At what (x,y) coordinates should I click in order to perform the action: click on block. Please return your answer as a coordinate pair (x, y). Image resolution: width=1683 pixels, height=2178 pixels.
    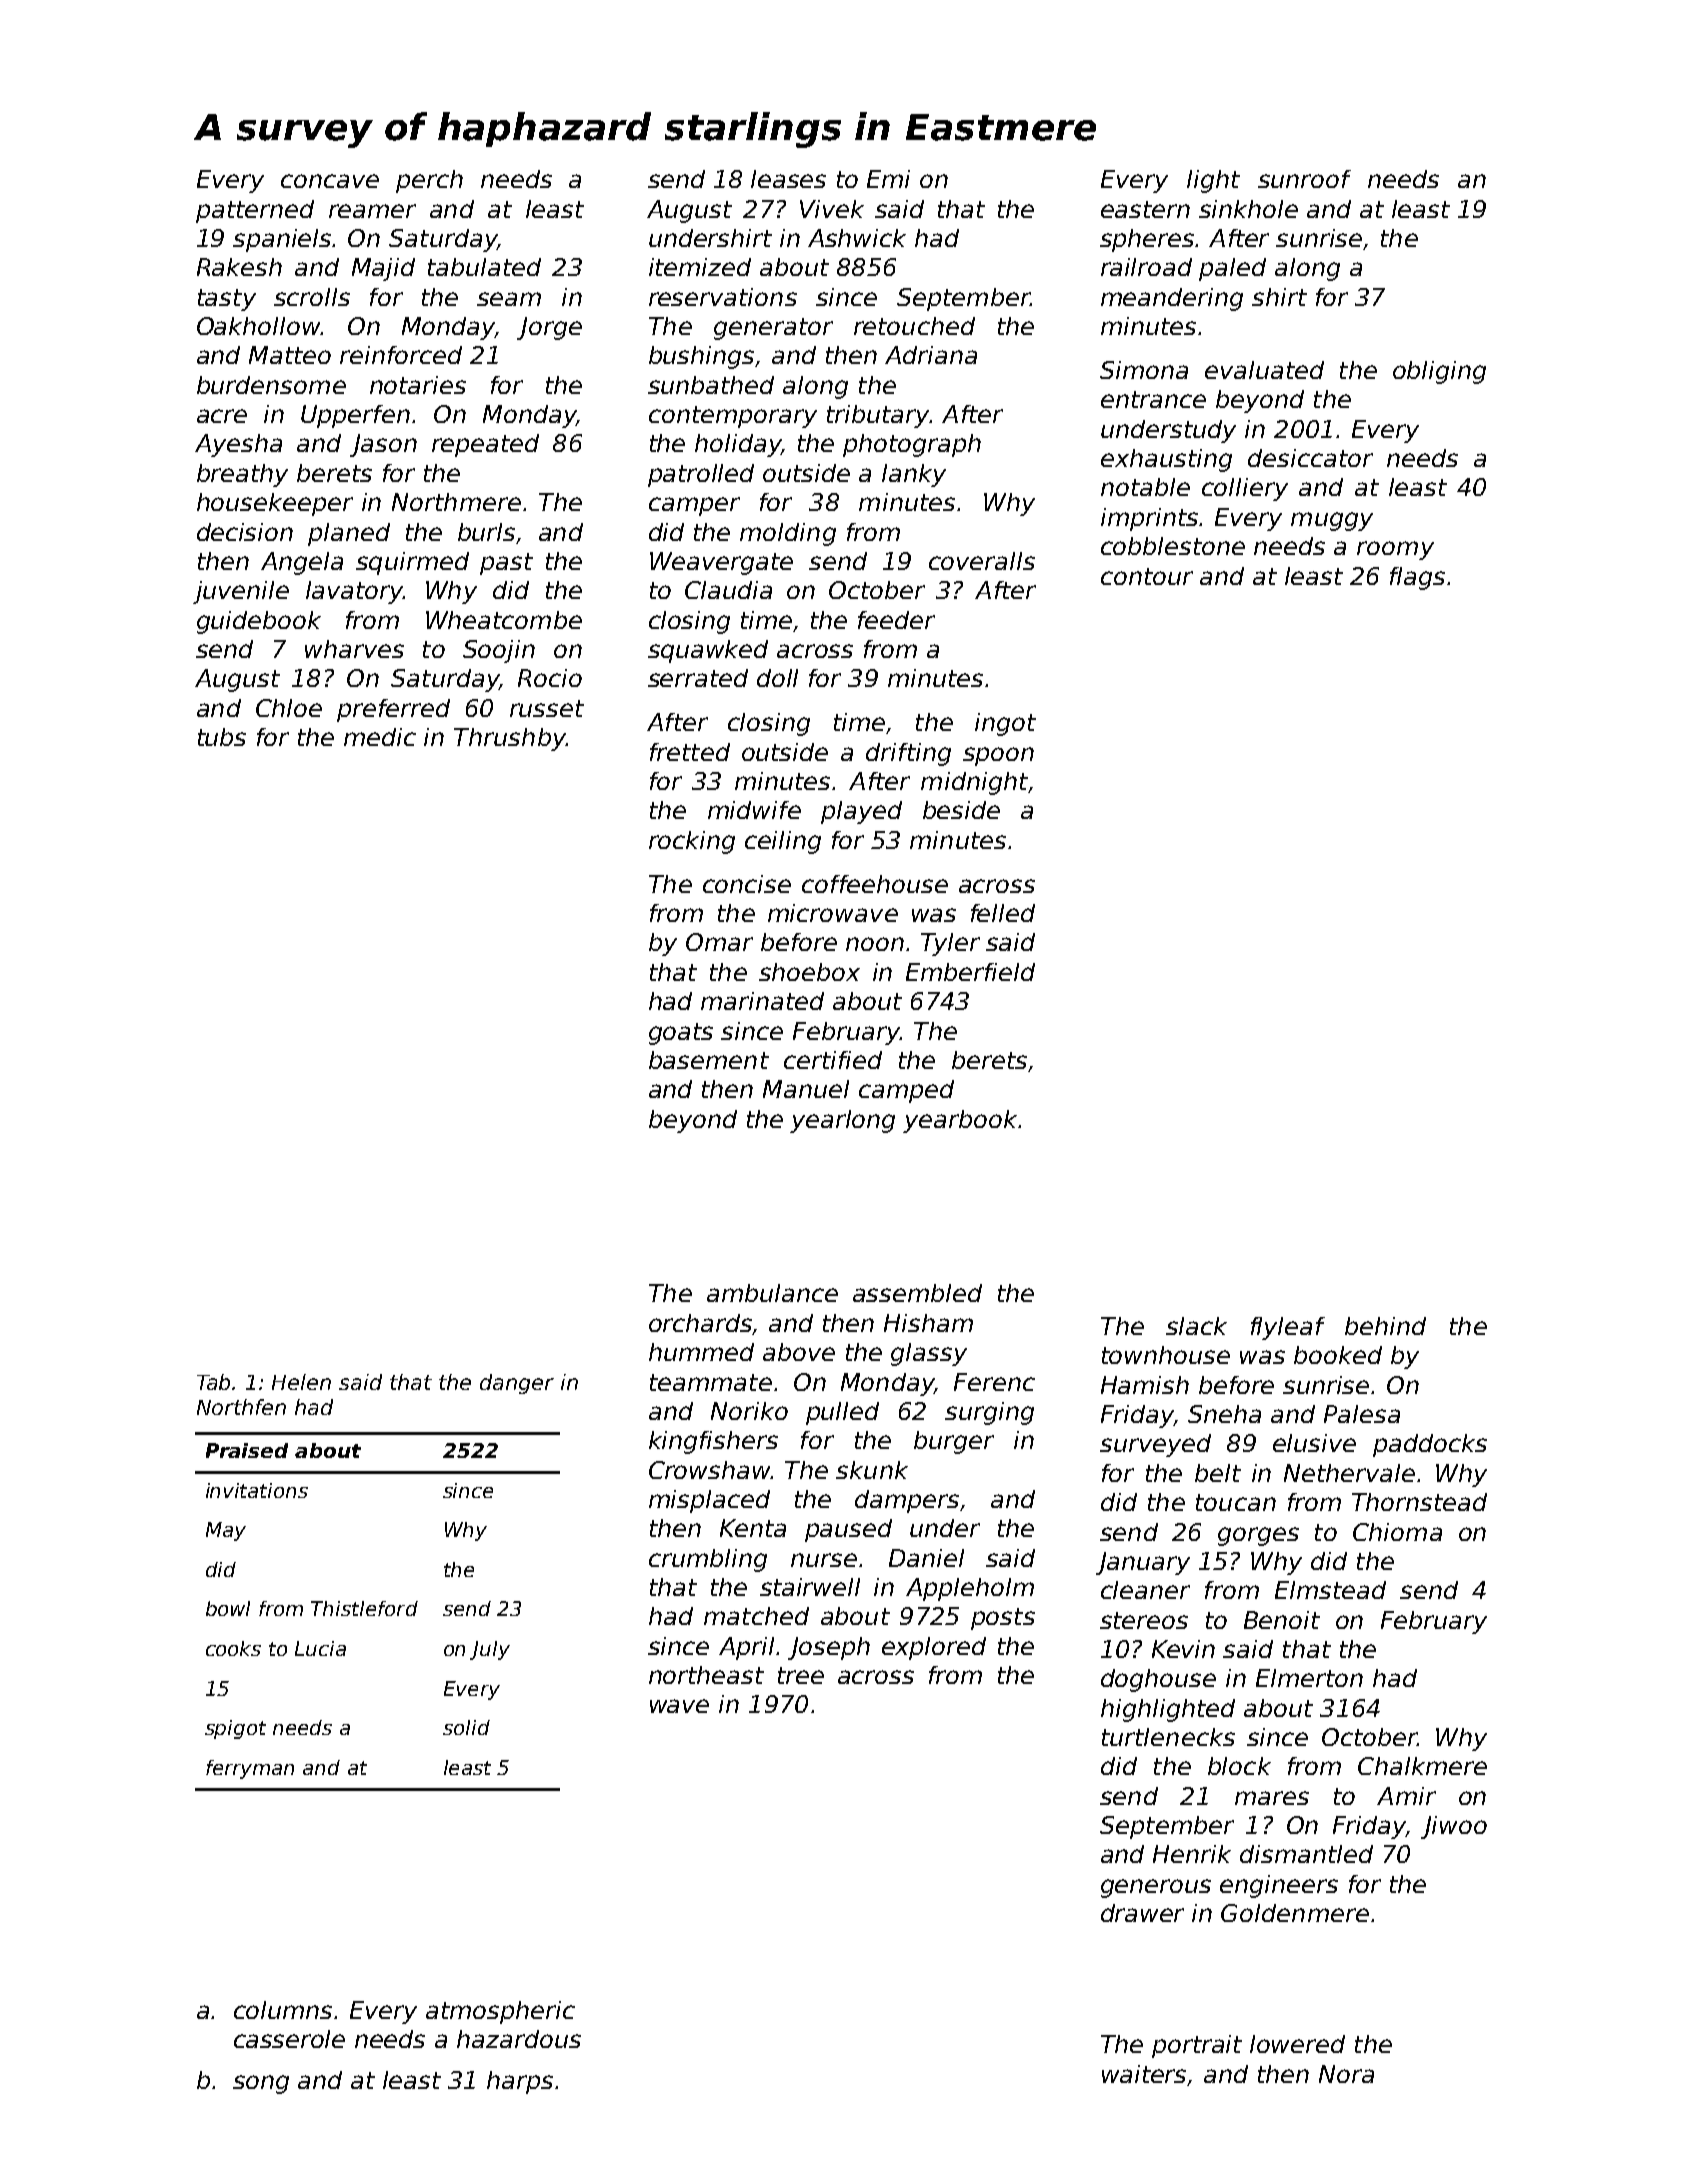
    Looking at the image, I should click on (1239, 1766).
